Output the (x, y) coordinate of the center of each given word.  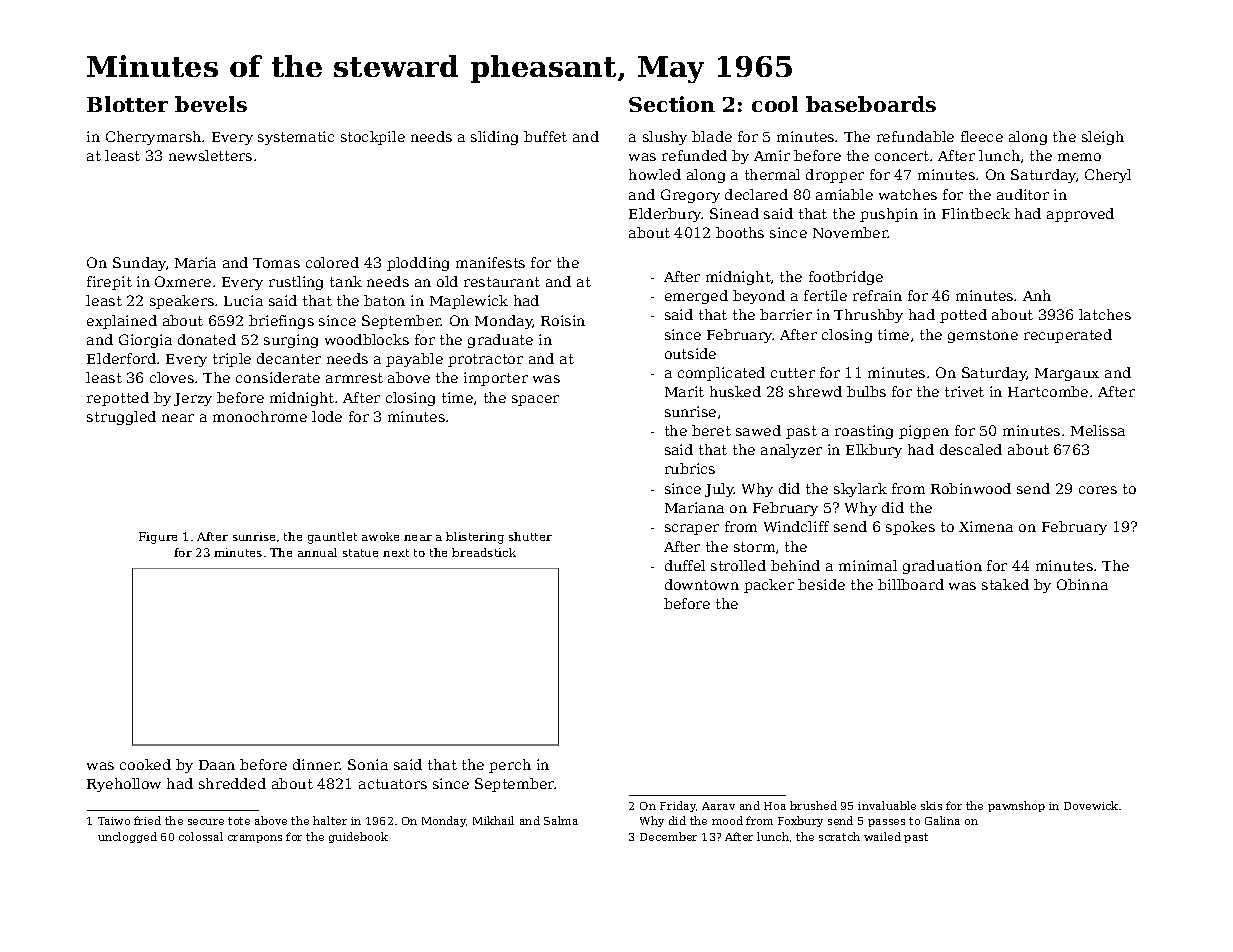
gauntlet (332, 538)
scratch (839, 836)
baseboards (871, 104)
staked (1005, 584)
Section (672, 104)
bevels (211, 104)
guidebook (358, 837)
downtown (702, 584)
